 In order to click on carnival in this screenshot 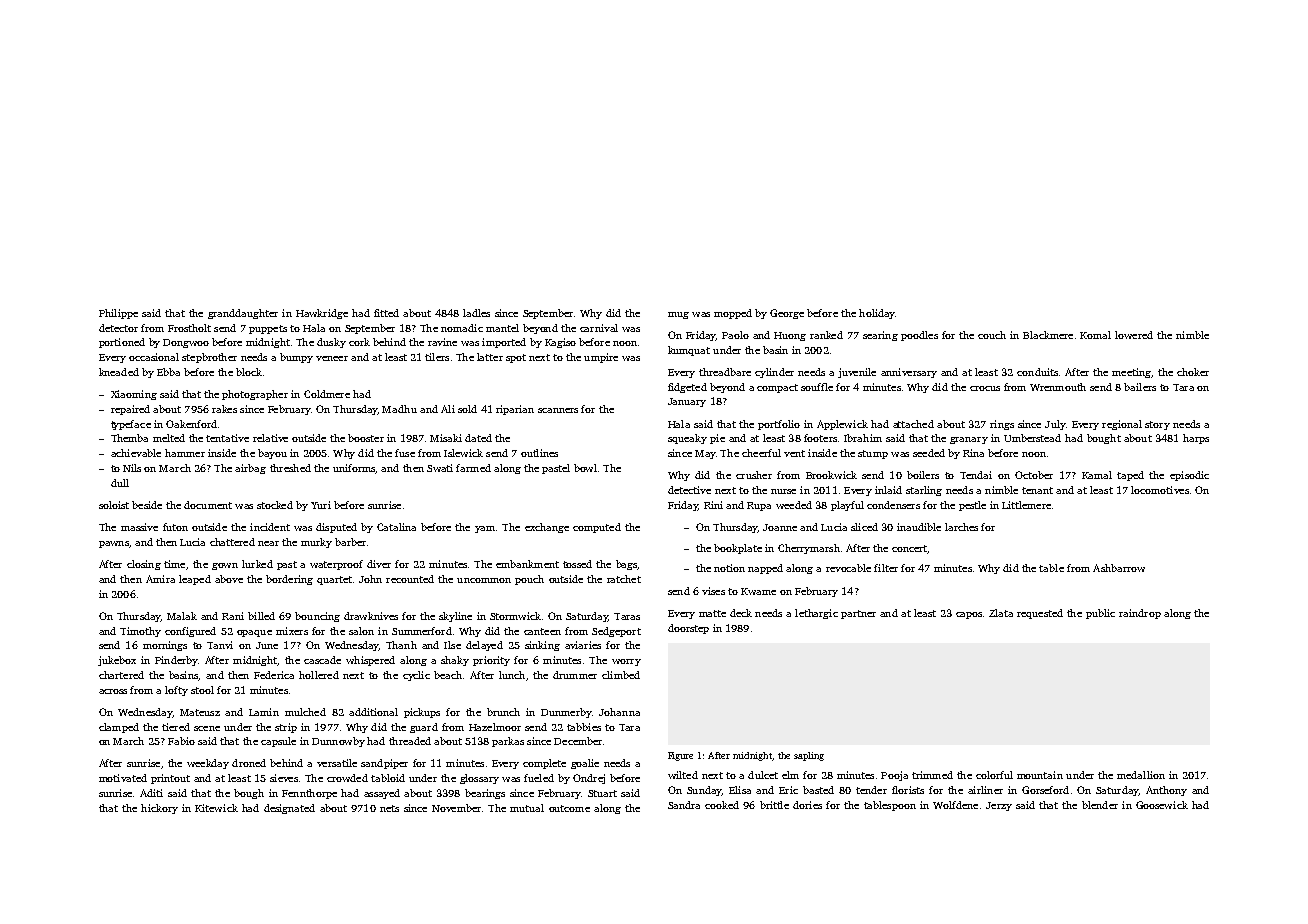, I will do `click(599, 328)`.
